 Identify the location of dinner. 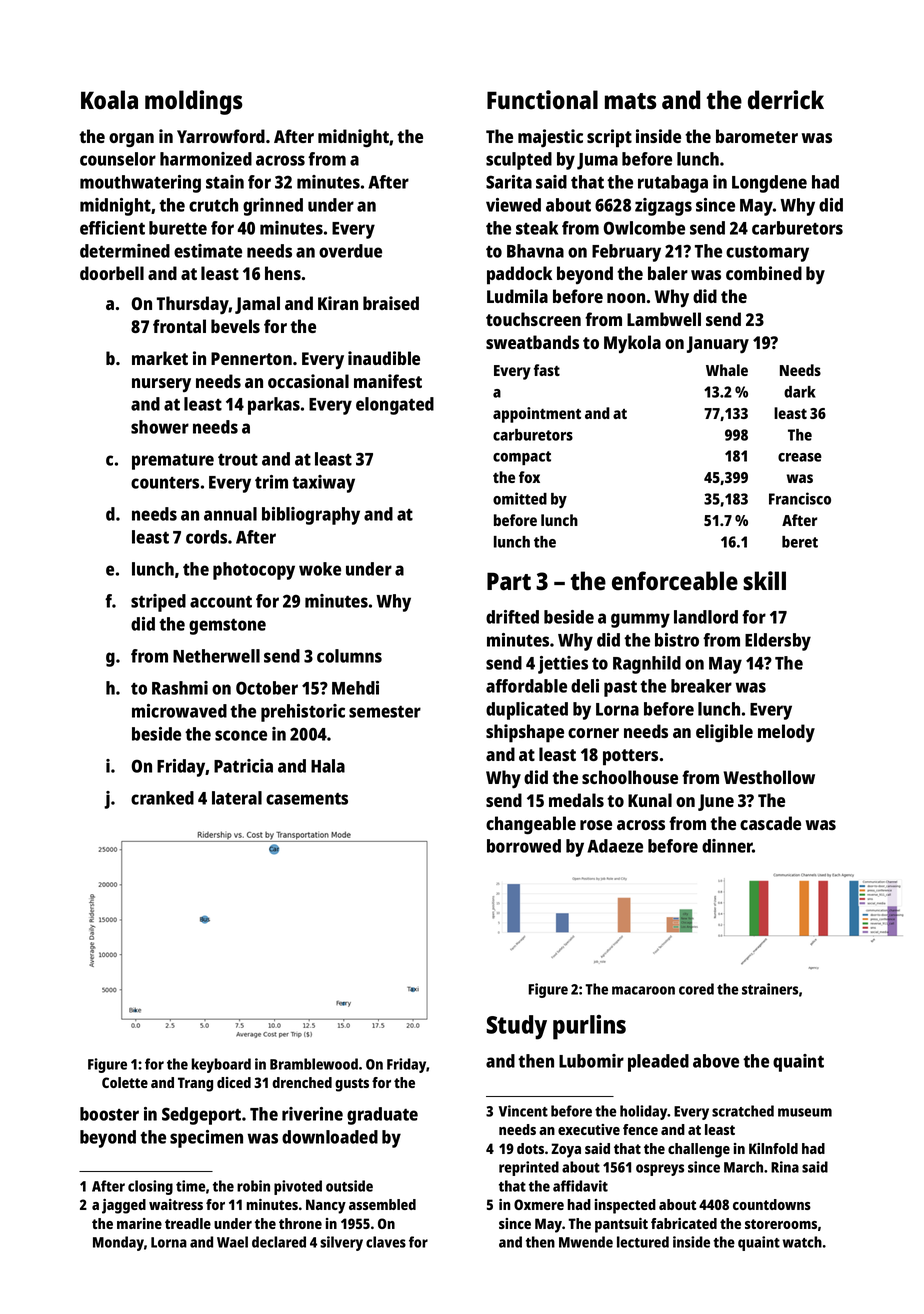
(727, 846).
